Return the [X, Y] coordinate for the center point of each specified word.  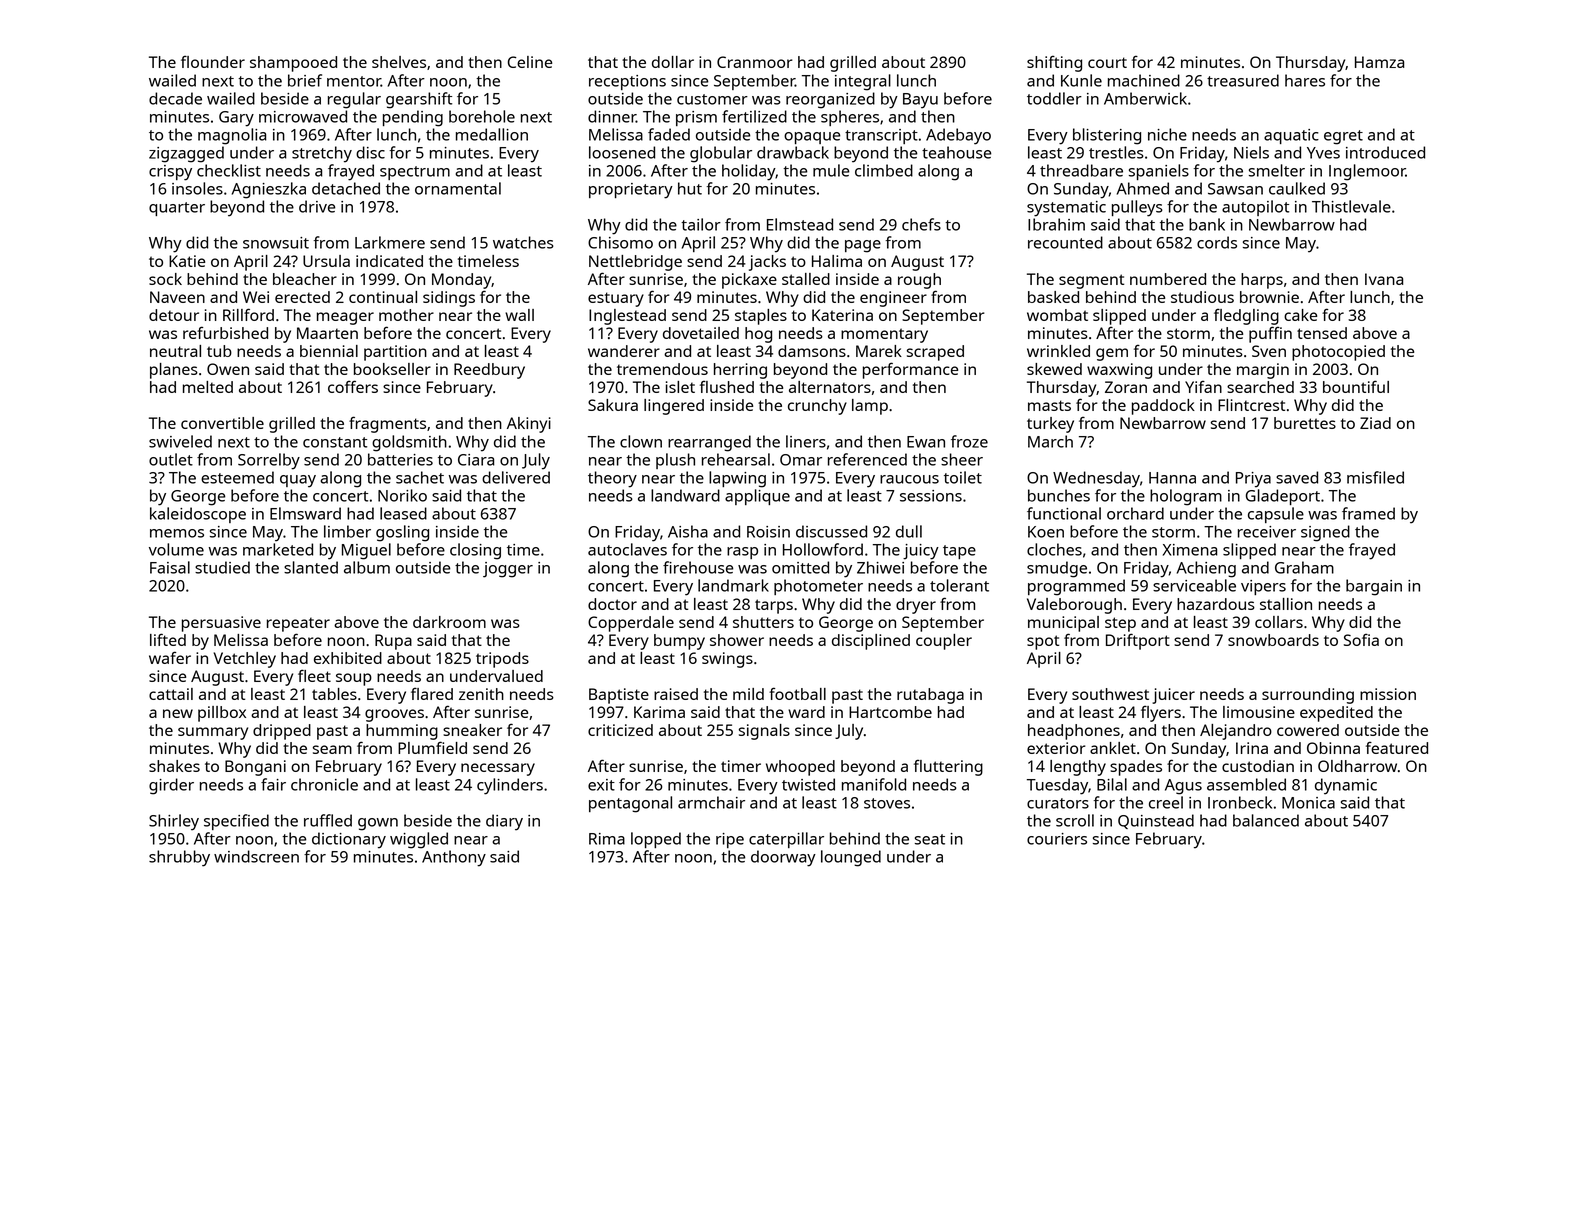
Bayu [920, 101]
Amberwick [1145, 98]
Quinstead [1156, 821]
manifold [874, 784]
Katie [187, 261]
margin [1263, 371]
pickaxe [749, 281]
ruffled [328, 820]
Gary [236, 119]
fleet [314, 675]
